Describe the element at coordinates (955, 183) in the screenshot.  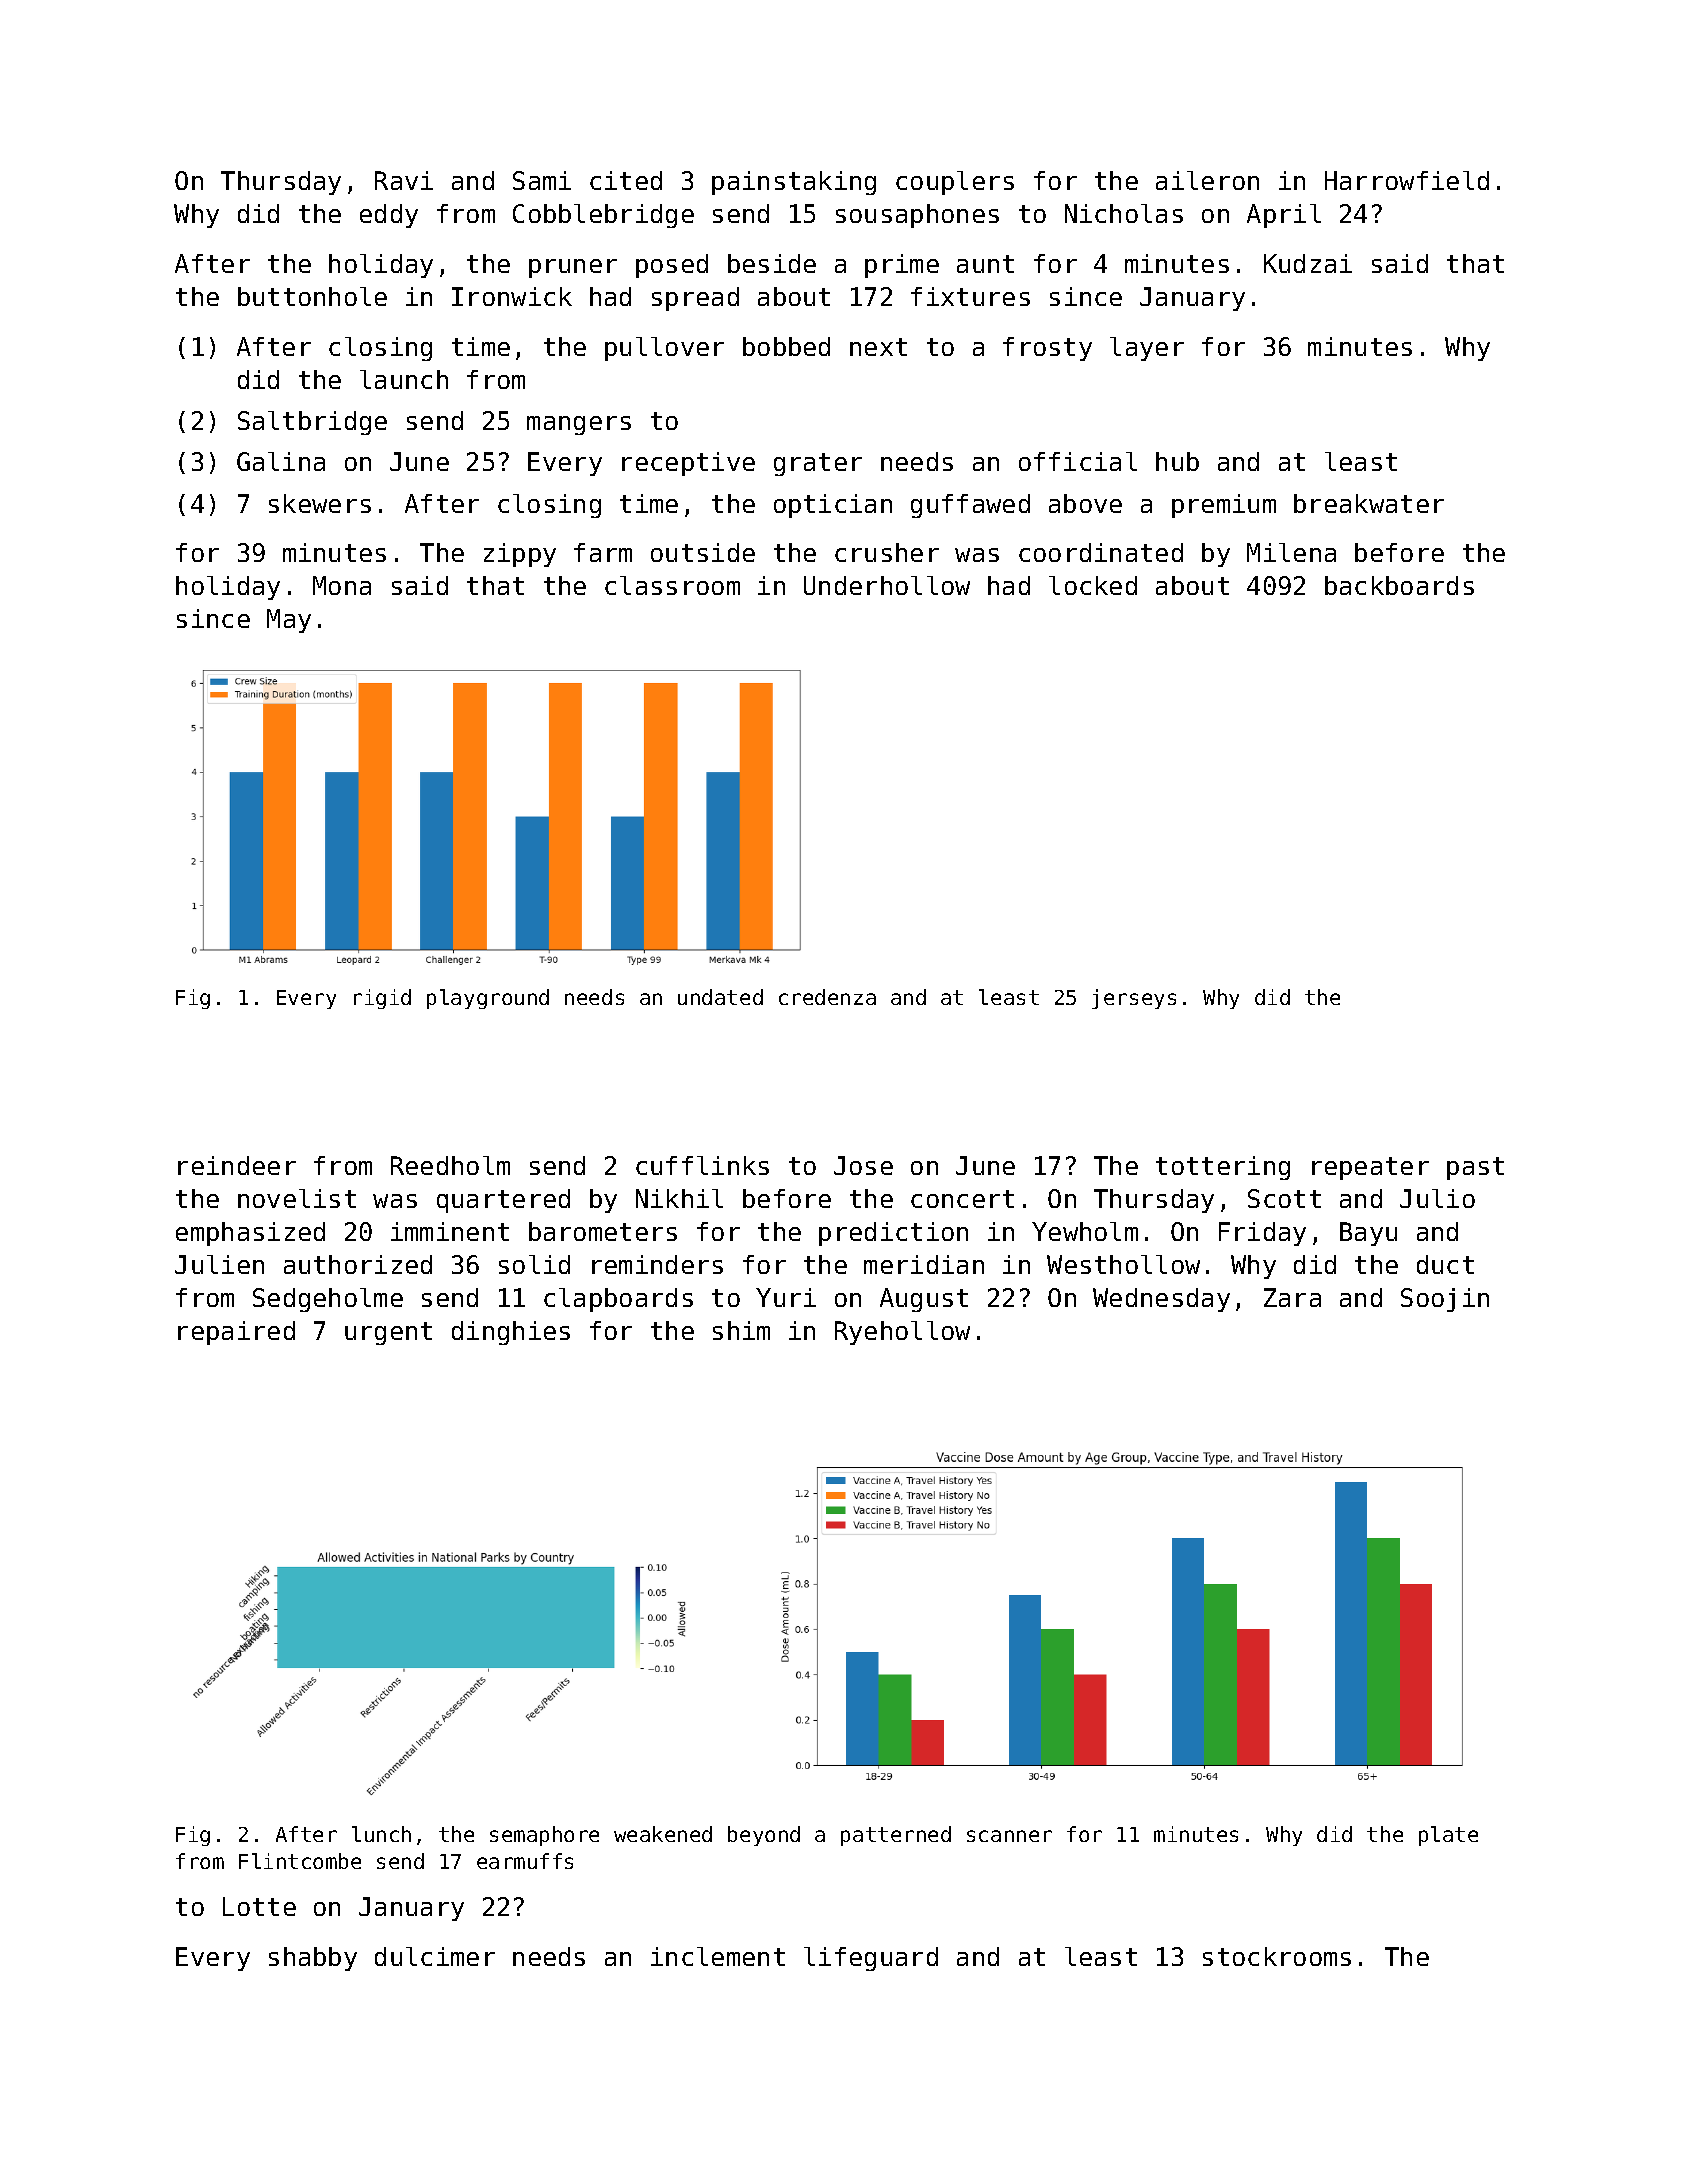
I see `couplers` at that location.
